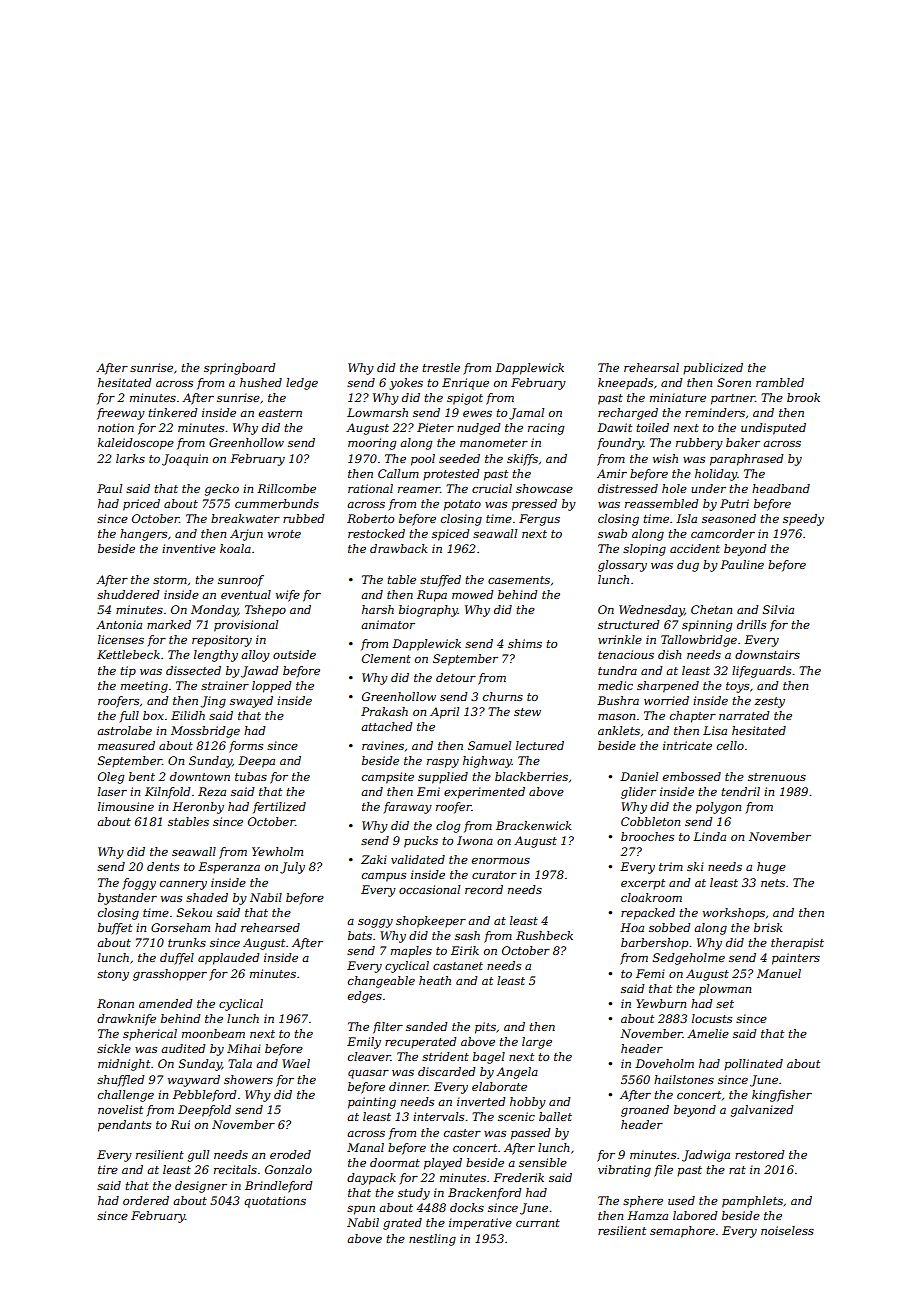 Image resolution: width=924 pixels, height=1308 pixels. Describe the element at coordinates (127, 899) in the screenshot. I see `bystander` at that location.
